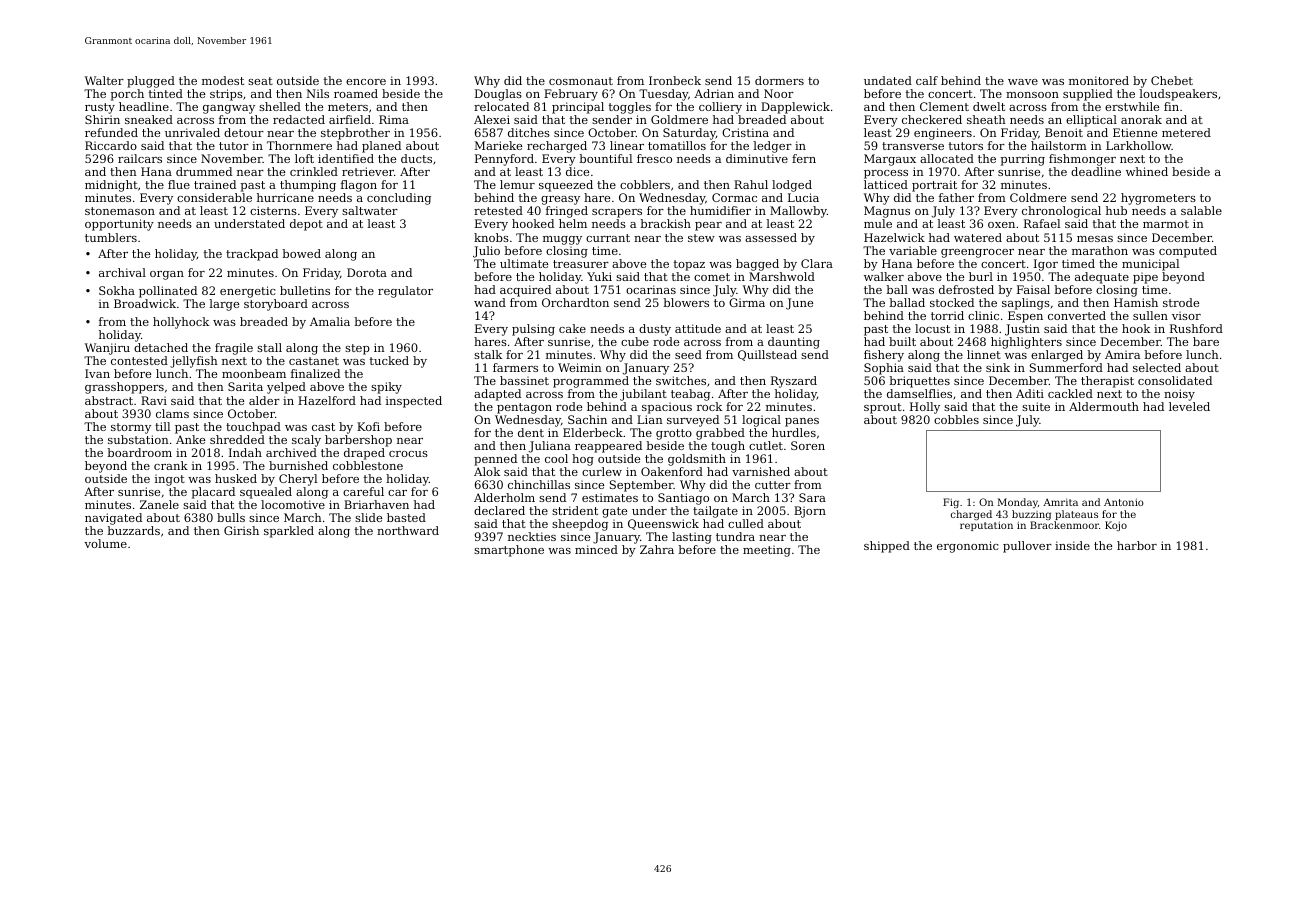  I want to click on modest, so click(223, 80).
